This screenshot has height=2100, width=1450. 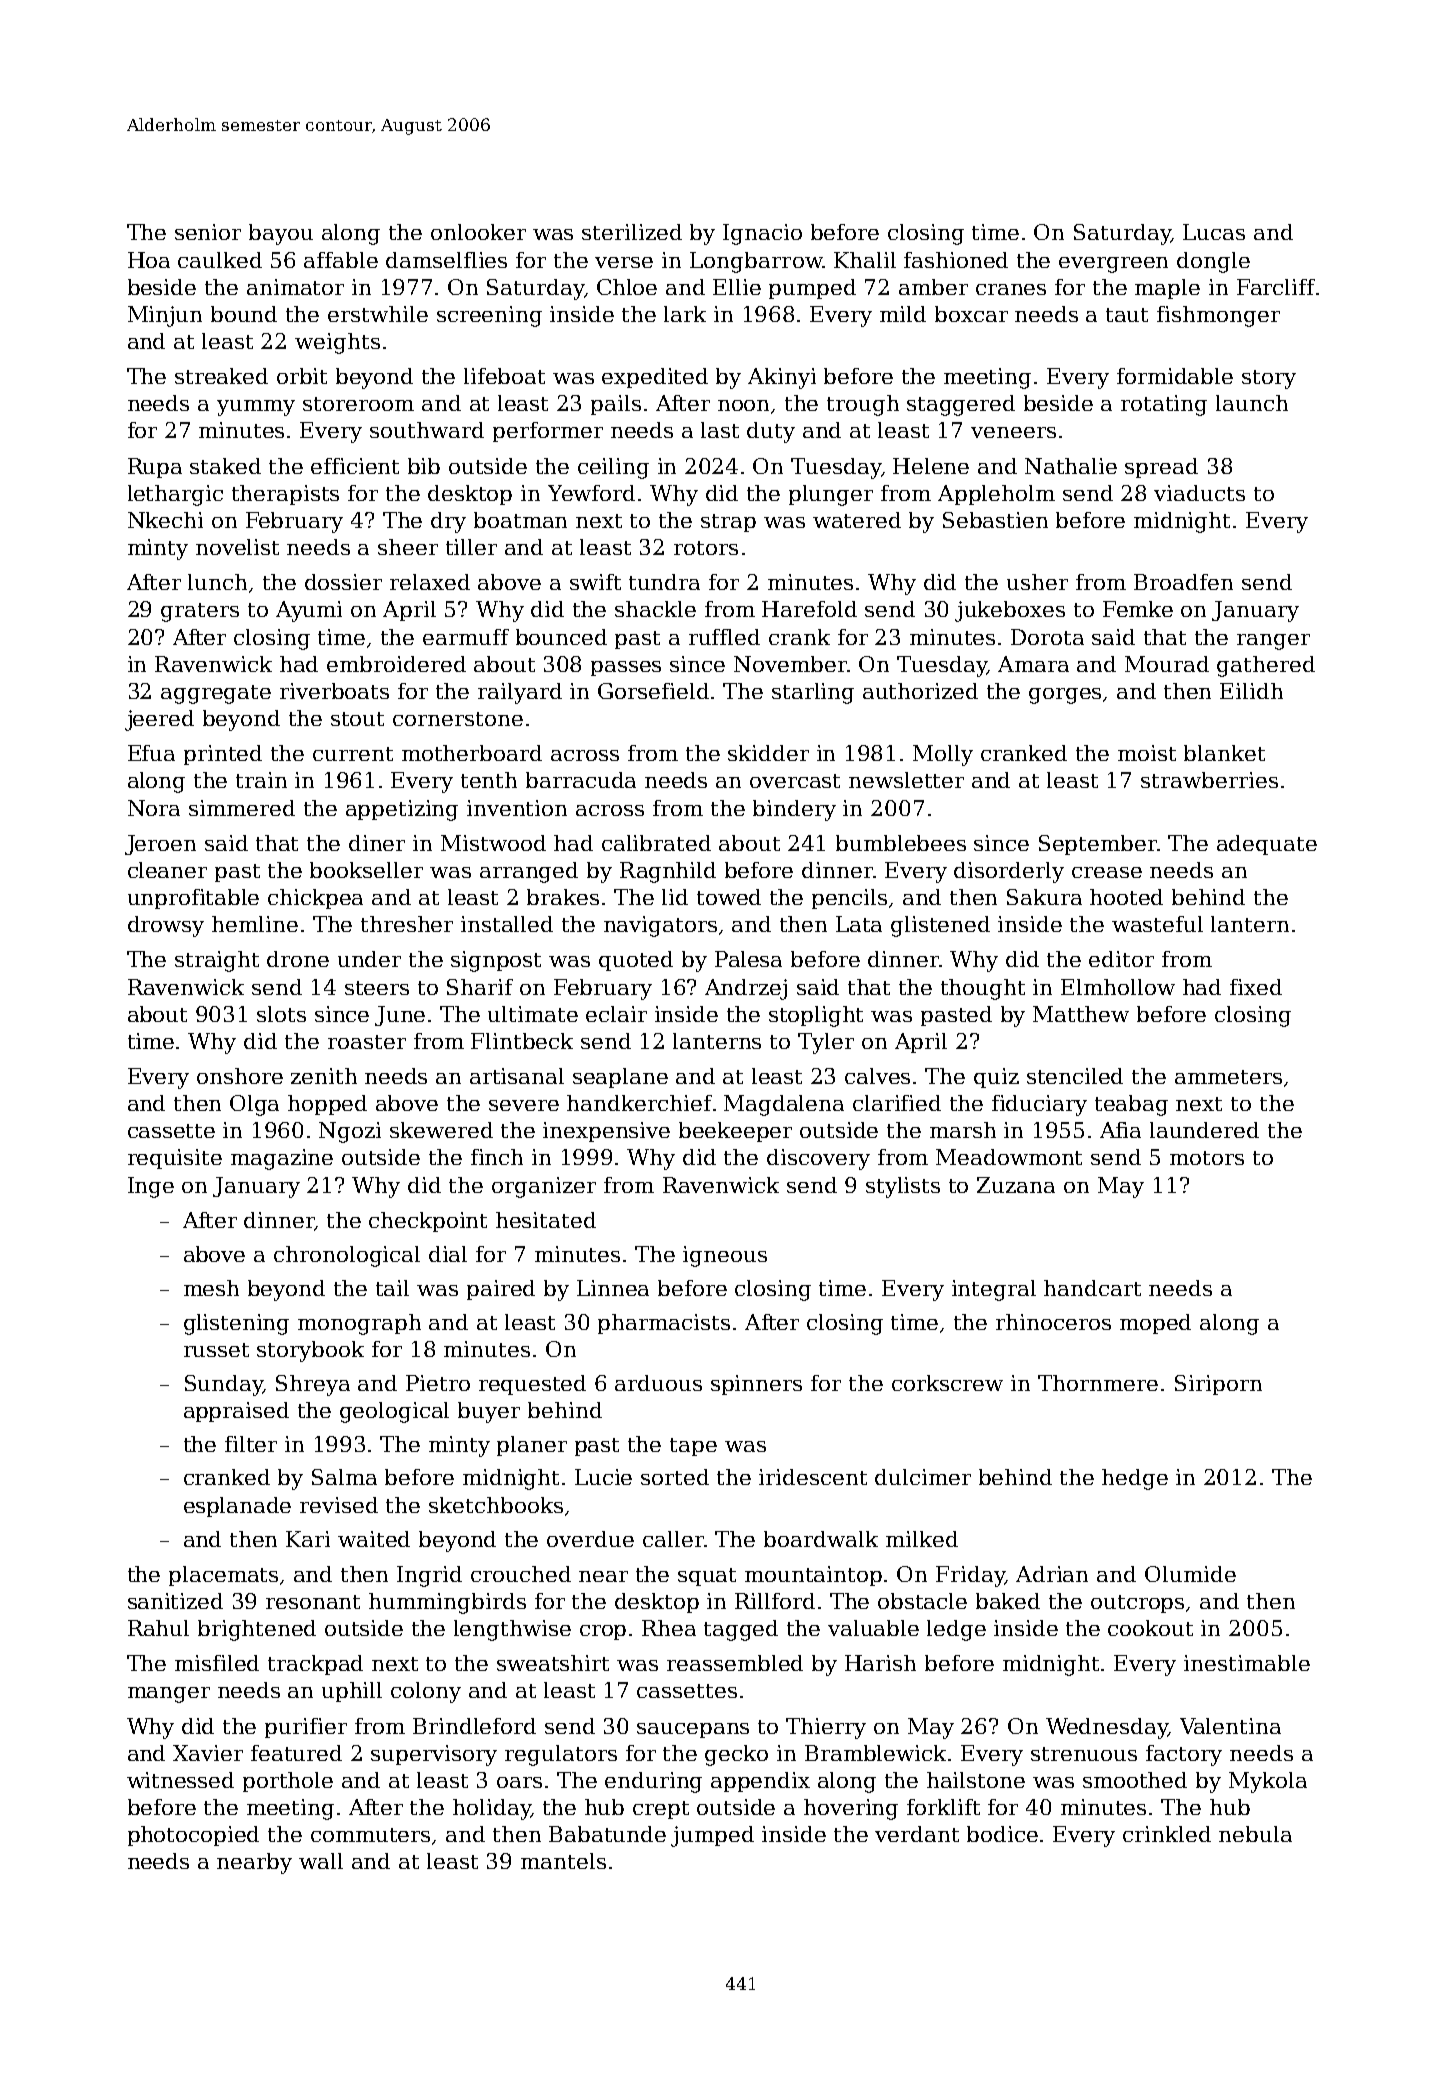 What do you see at coordinates (281, 234) in the screenshot?
I see `bayou` at bounding box center [281, 234].
